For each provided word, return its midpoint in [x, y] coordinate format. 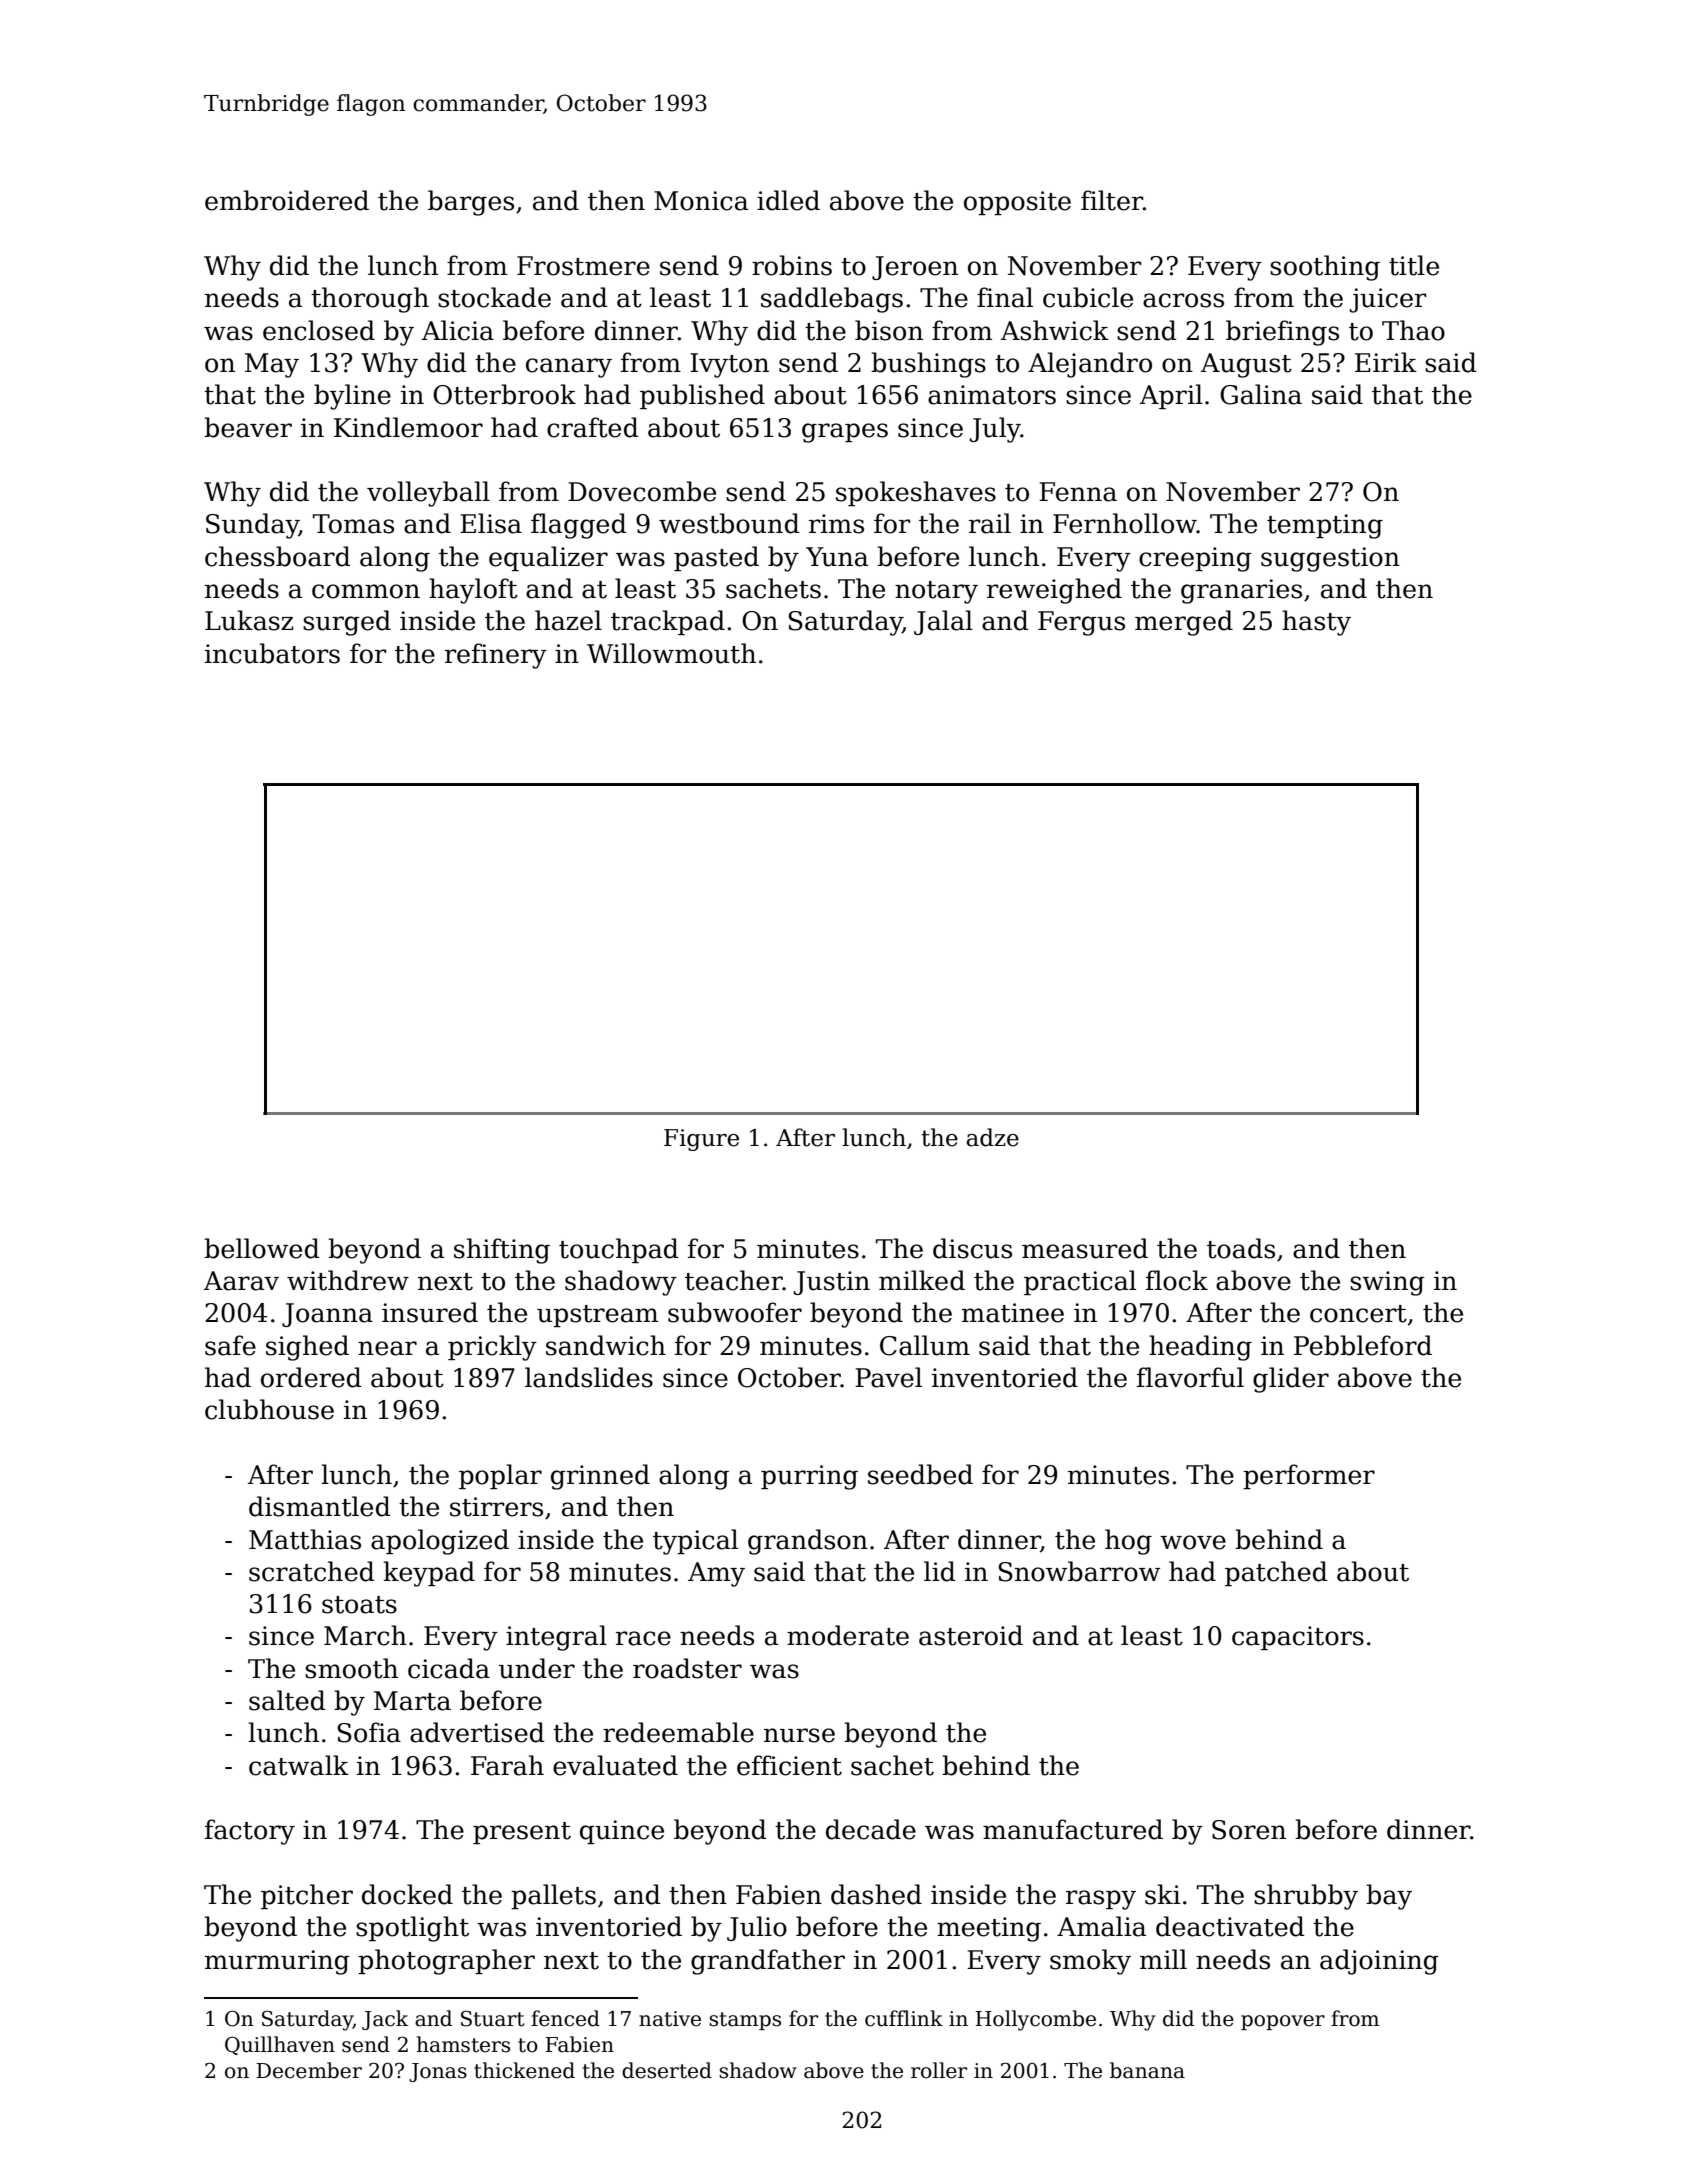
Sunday [252, 526]
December [309, 2070]
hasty [1316, 623]
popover [1283, 2022]
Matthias [305, 1539]
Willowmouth [671, 653]
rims [836, 524]
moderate [848, 1635]
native [670, 2019]
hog [1128, 1542]
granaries [1241, 591]
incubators [272, 653]
